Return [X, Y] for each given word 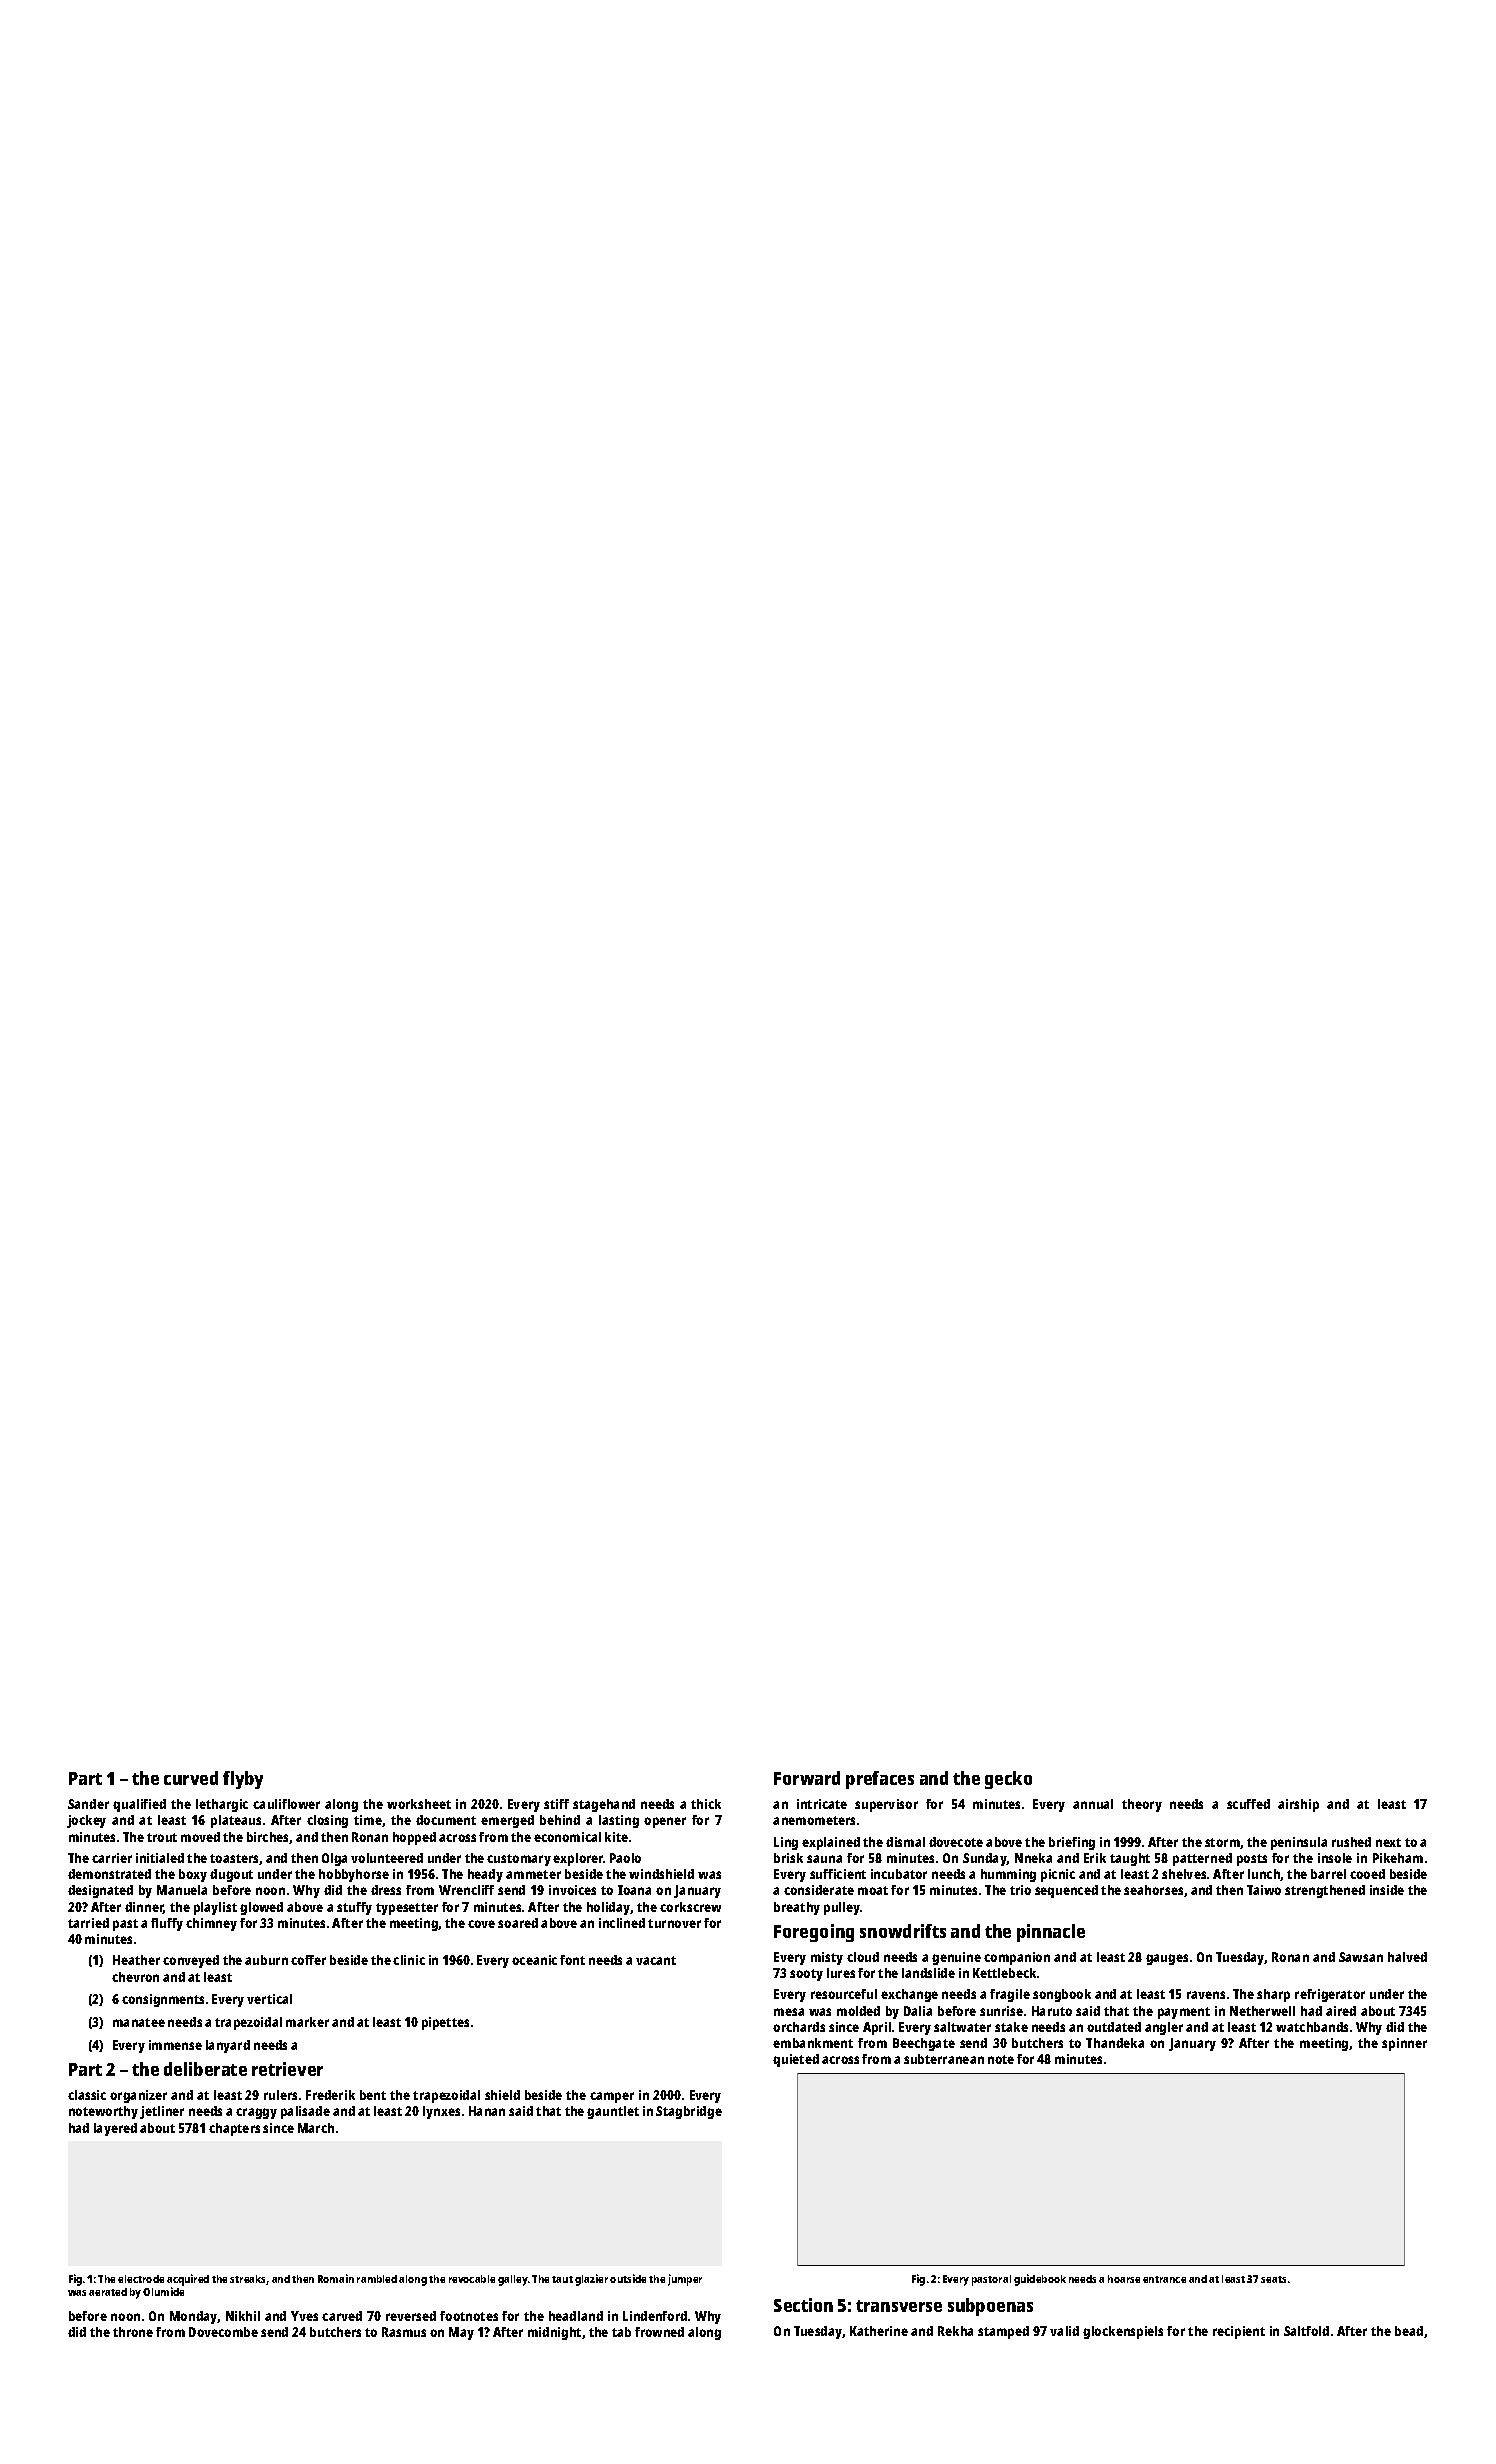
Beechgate [924, 2044]
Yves [304, 2316]
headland [576, 2316]
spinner [1404, 2044]
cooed [1367, 1874]
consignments [163, 2000]
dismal [905, 1842]
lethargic [222, 1805]
